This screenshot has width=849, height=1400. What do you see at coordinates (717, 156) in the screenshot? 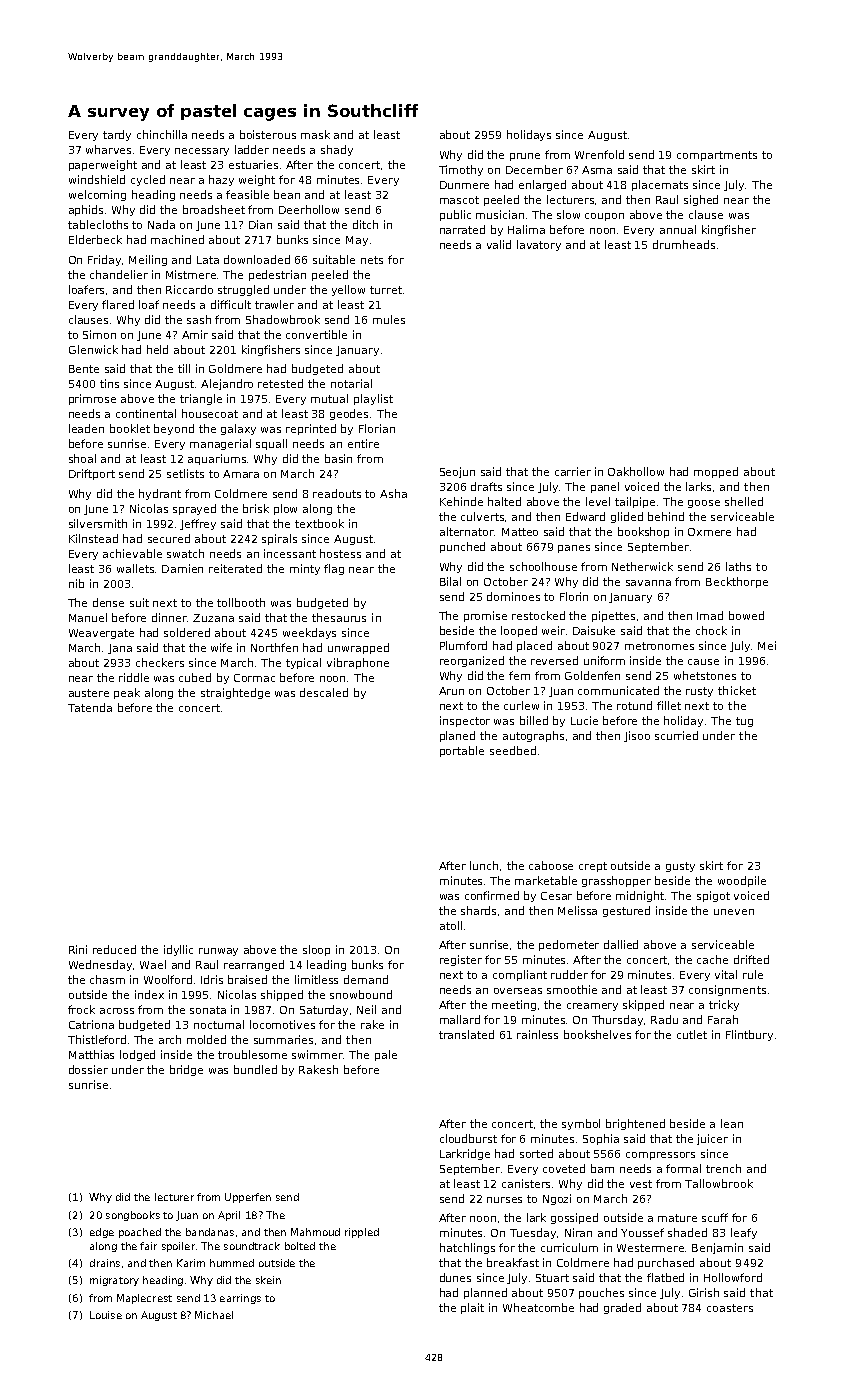
I see `compartments` at bounding box center [717, 156].
